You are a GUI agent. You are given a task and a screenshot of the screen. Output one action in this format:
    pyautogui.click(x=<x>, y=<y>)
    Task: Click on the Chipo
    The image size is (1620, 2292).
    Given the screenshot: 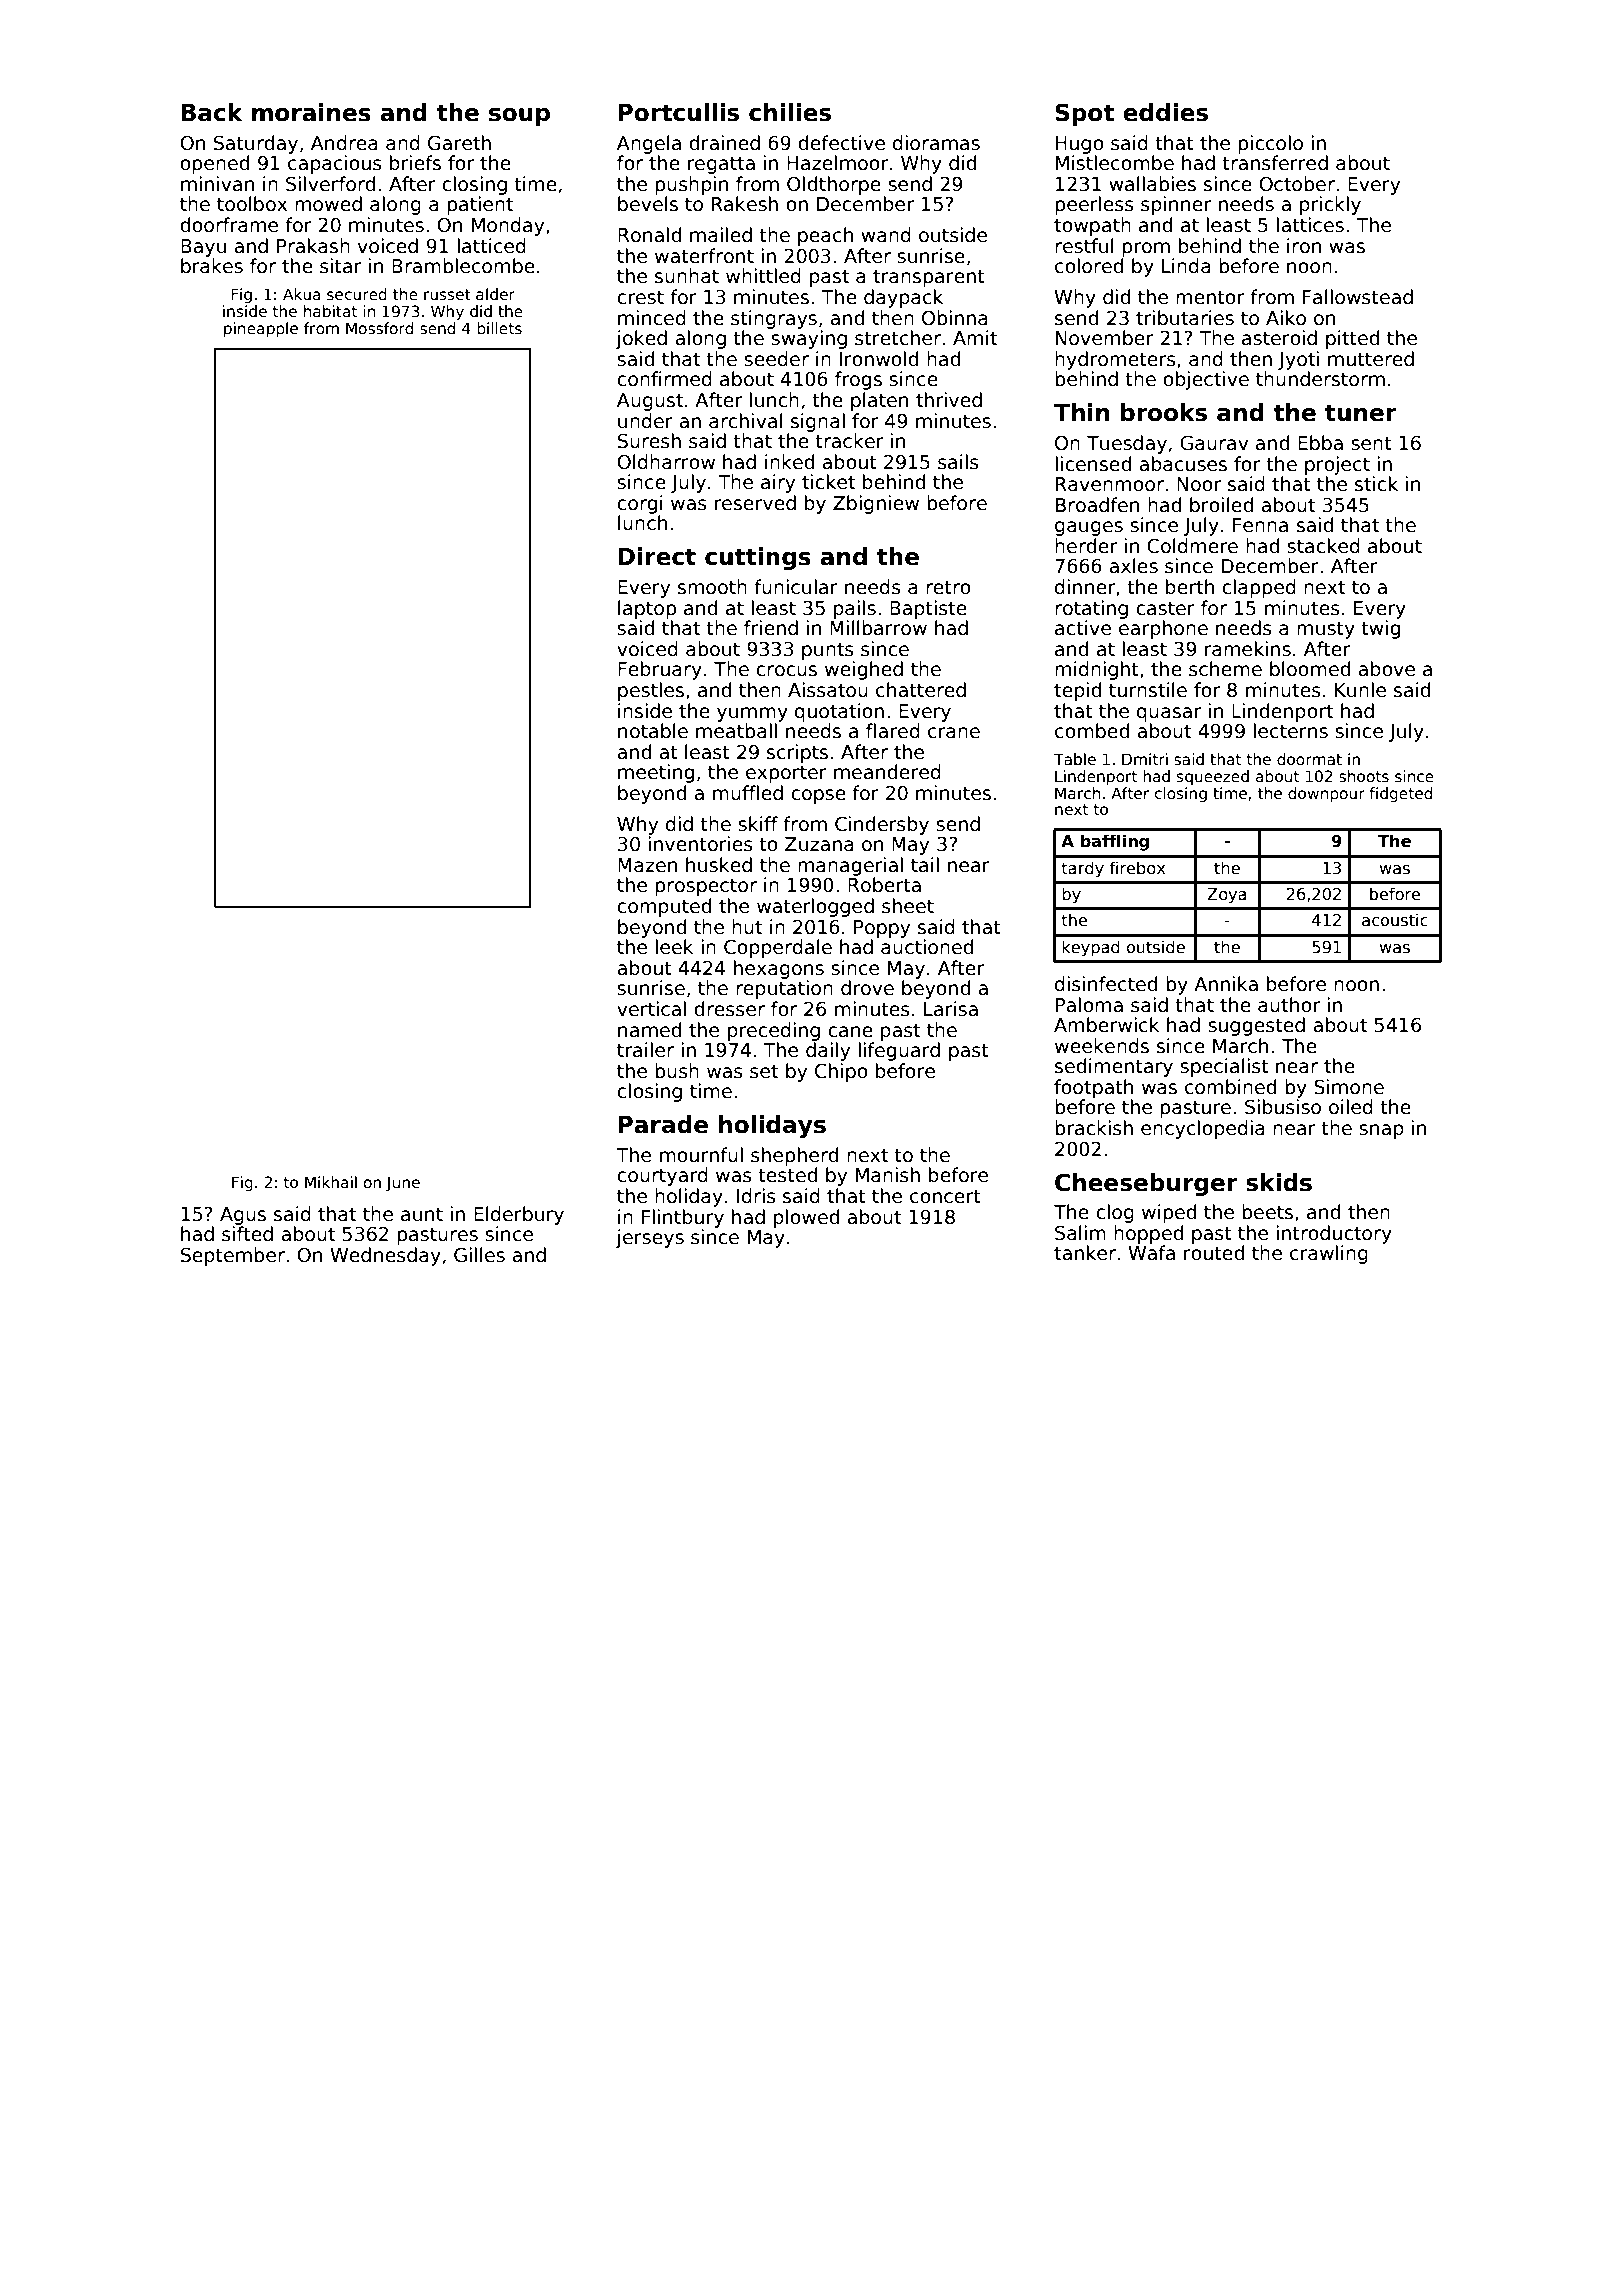 What is the action you would take?
    pyautogui.click(x=841, y=1072)
